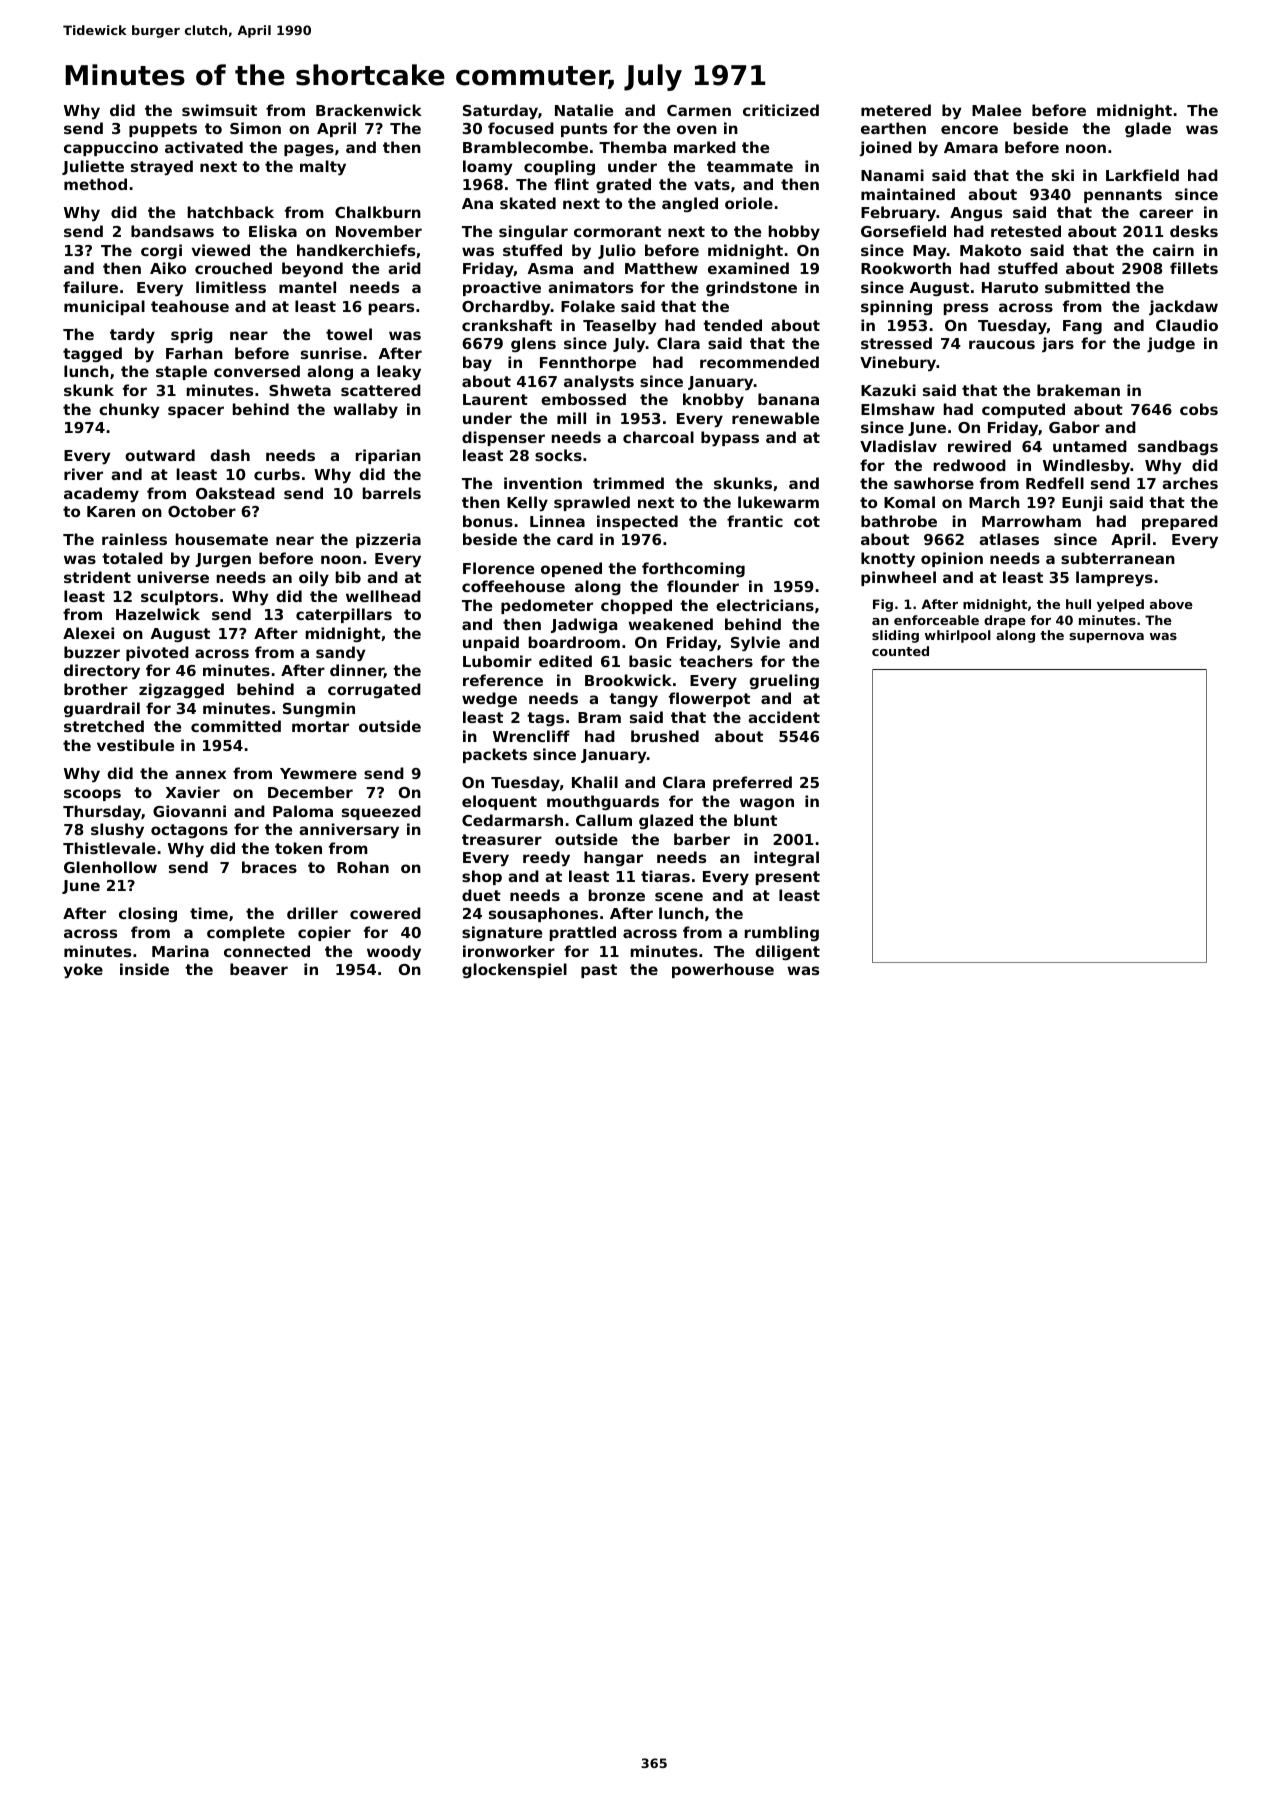 The image size is (1282, 1813). Describe the element at coordinates (896, 110) in the screenshot. I see `metered` at that location.
